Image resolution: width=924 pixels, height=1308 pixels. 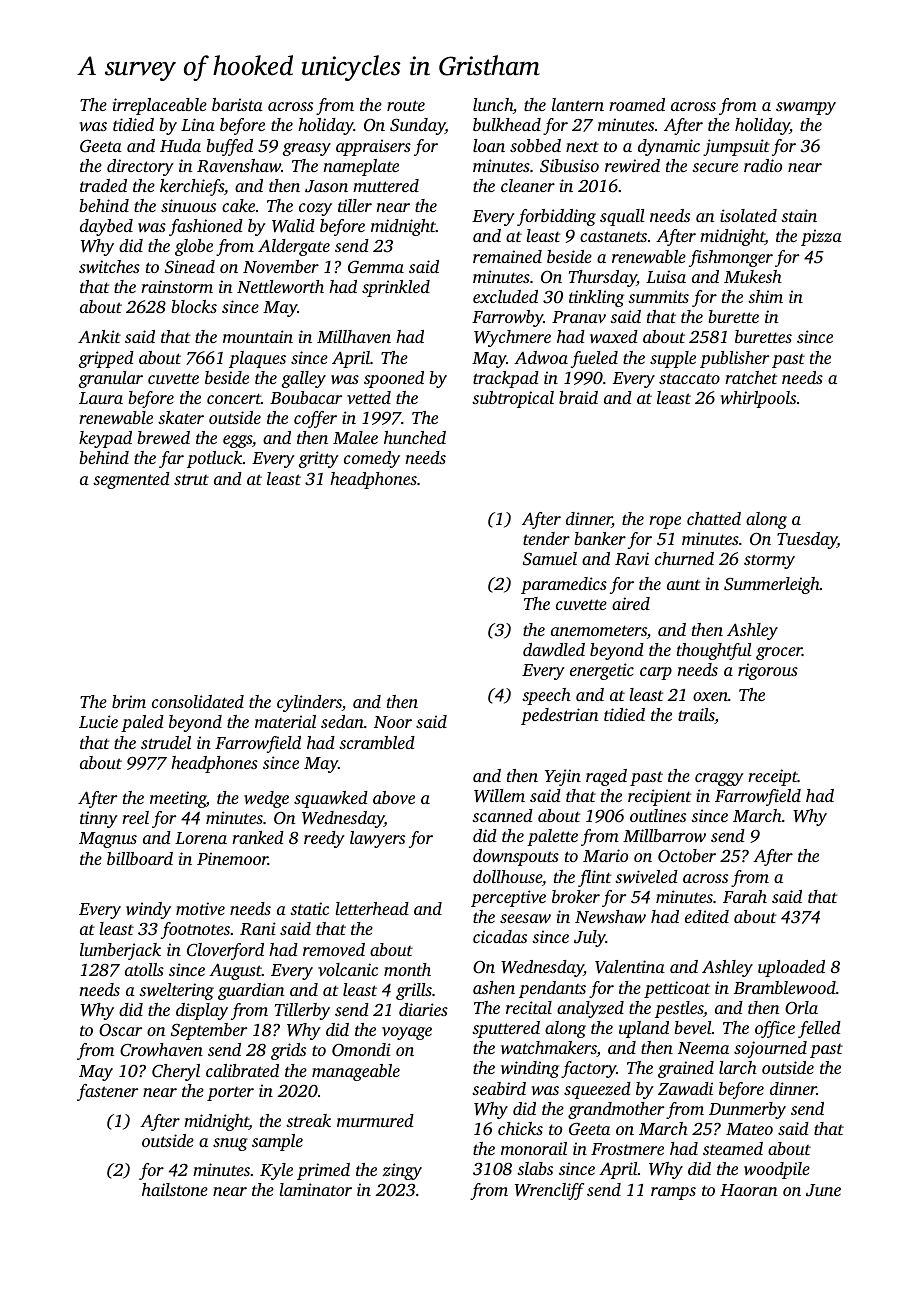 What do you see at coordinates (175, 1189) in the screenshot?
I see `hailstone` at bounding box center [175, 1189].
